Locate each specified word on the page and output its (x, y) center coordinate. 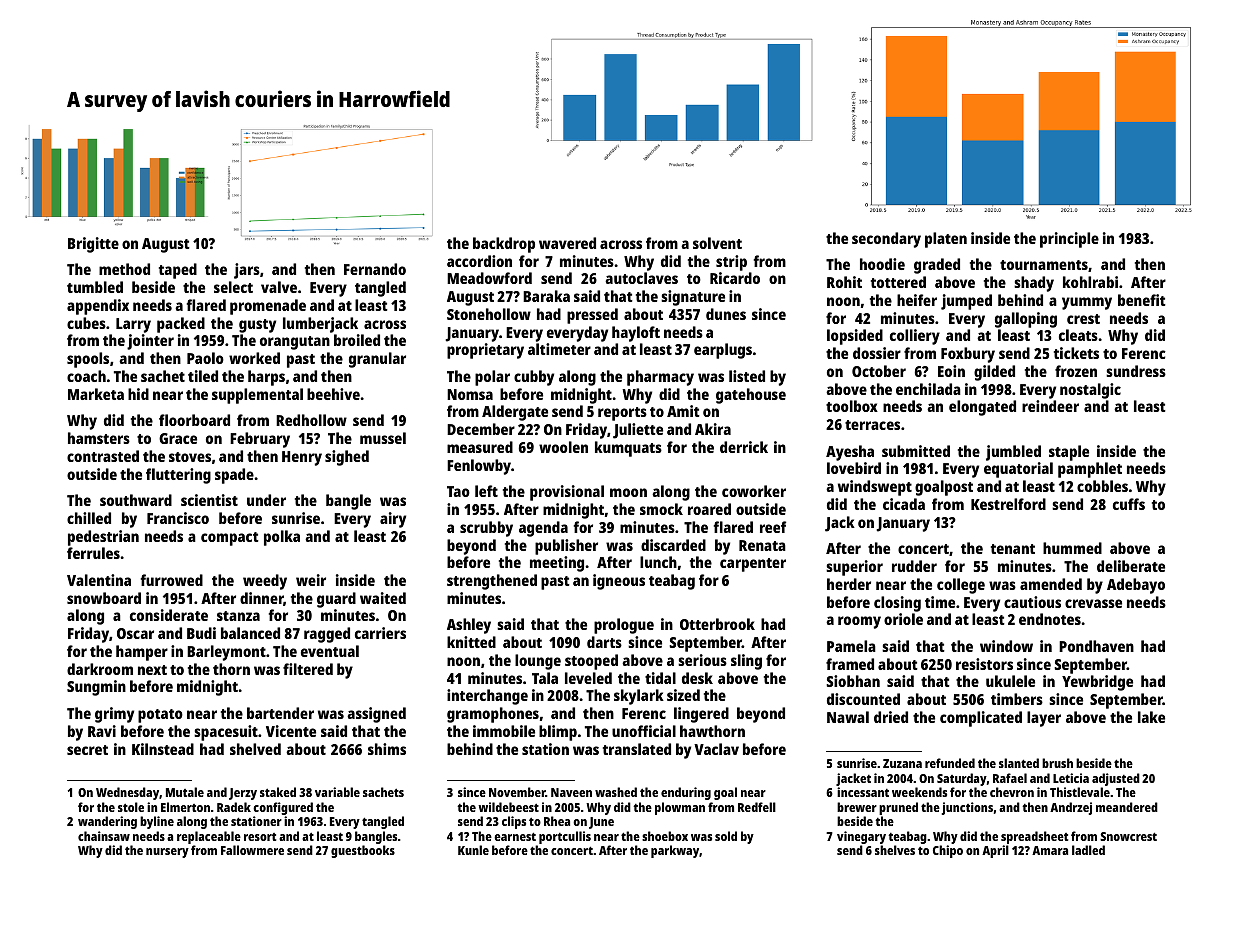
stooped (591, 662)
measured (480, 447)
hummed (1072, 548)
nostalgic (1090, 391)
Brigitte (93, 245)
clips (514, 822)
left (486, 491)
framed (850, 664)
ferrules (93, 553)
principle (1069, 240)
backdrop (504, 245)
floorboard (194, 420)
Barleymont (226, 653)
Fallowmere (252, 850)
